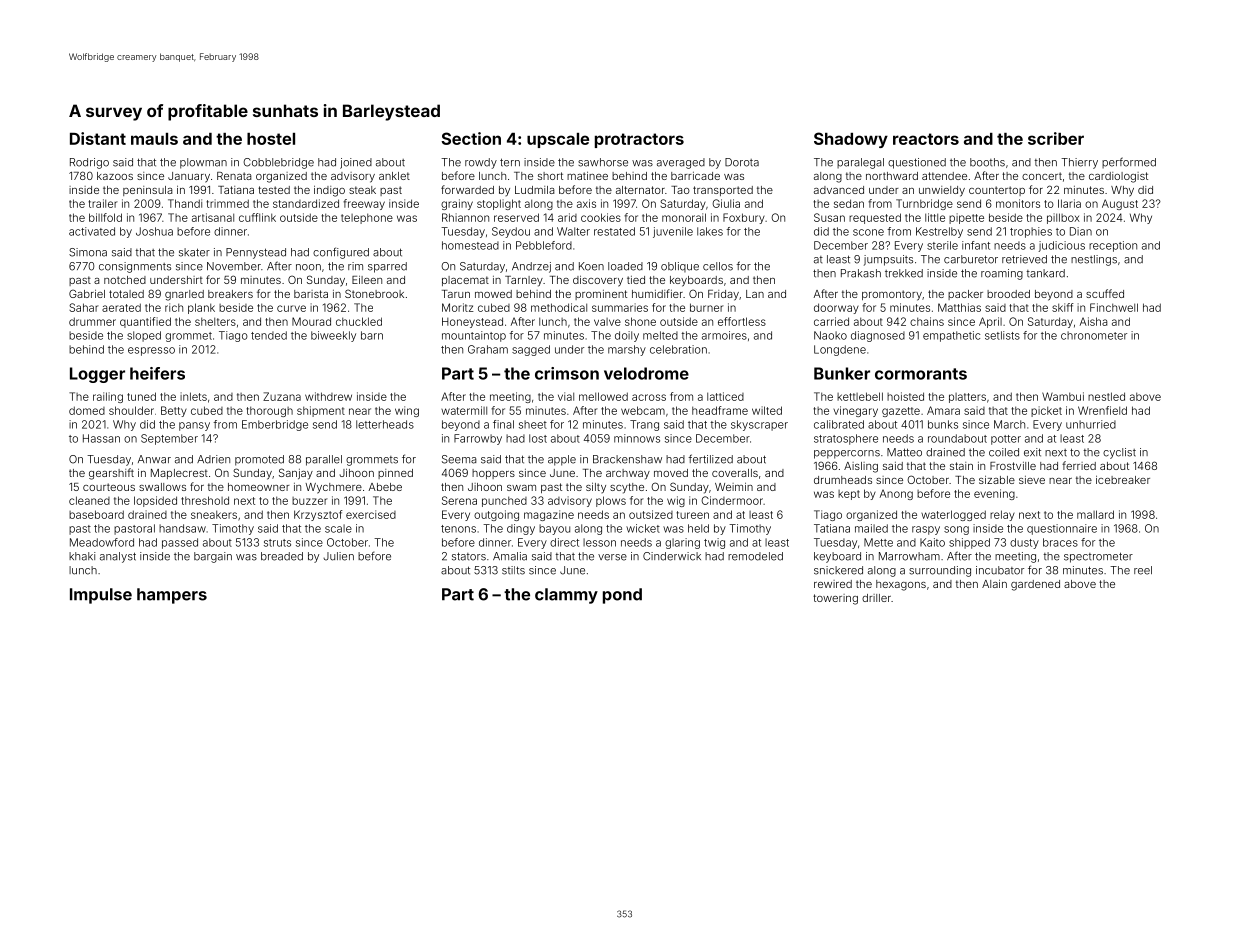 Image resolution: width=1233 pixels, height=952 pixels. I want to click on jumpsuits, so click(888, 260).
